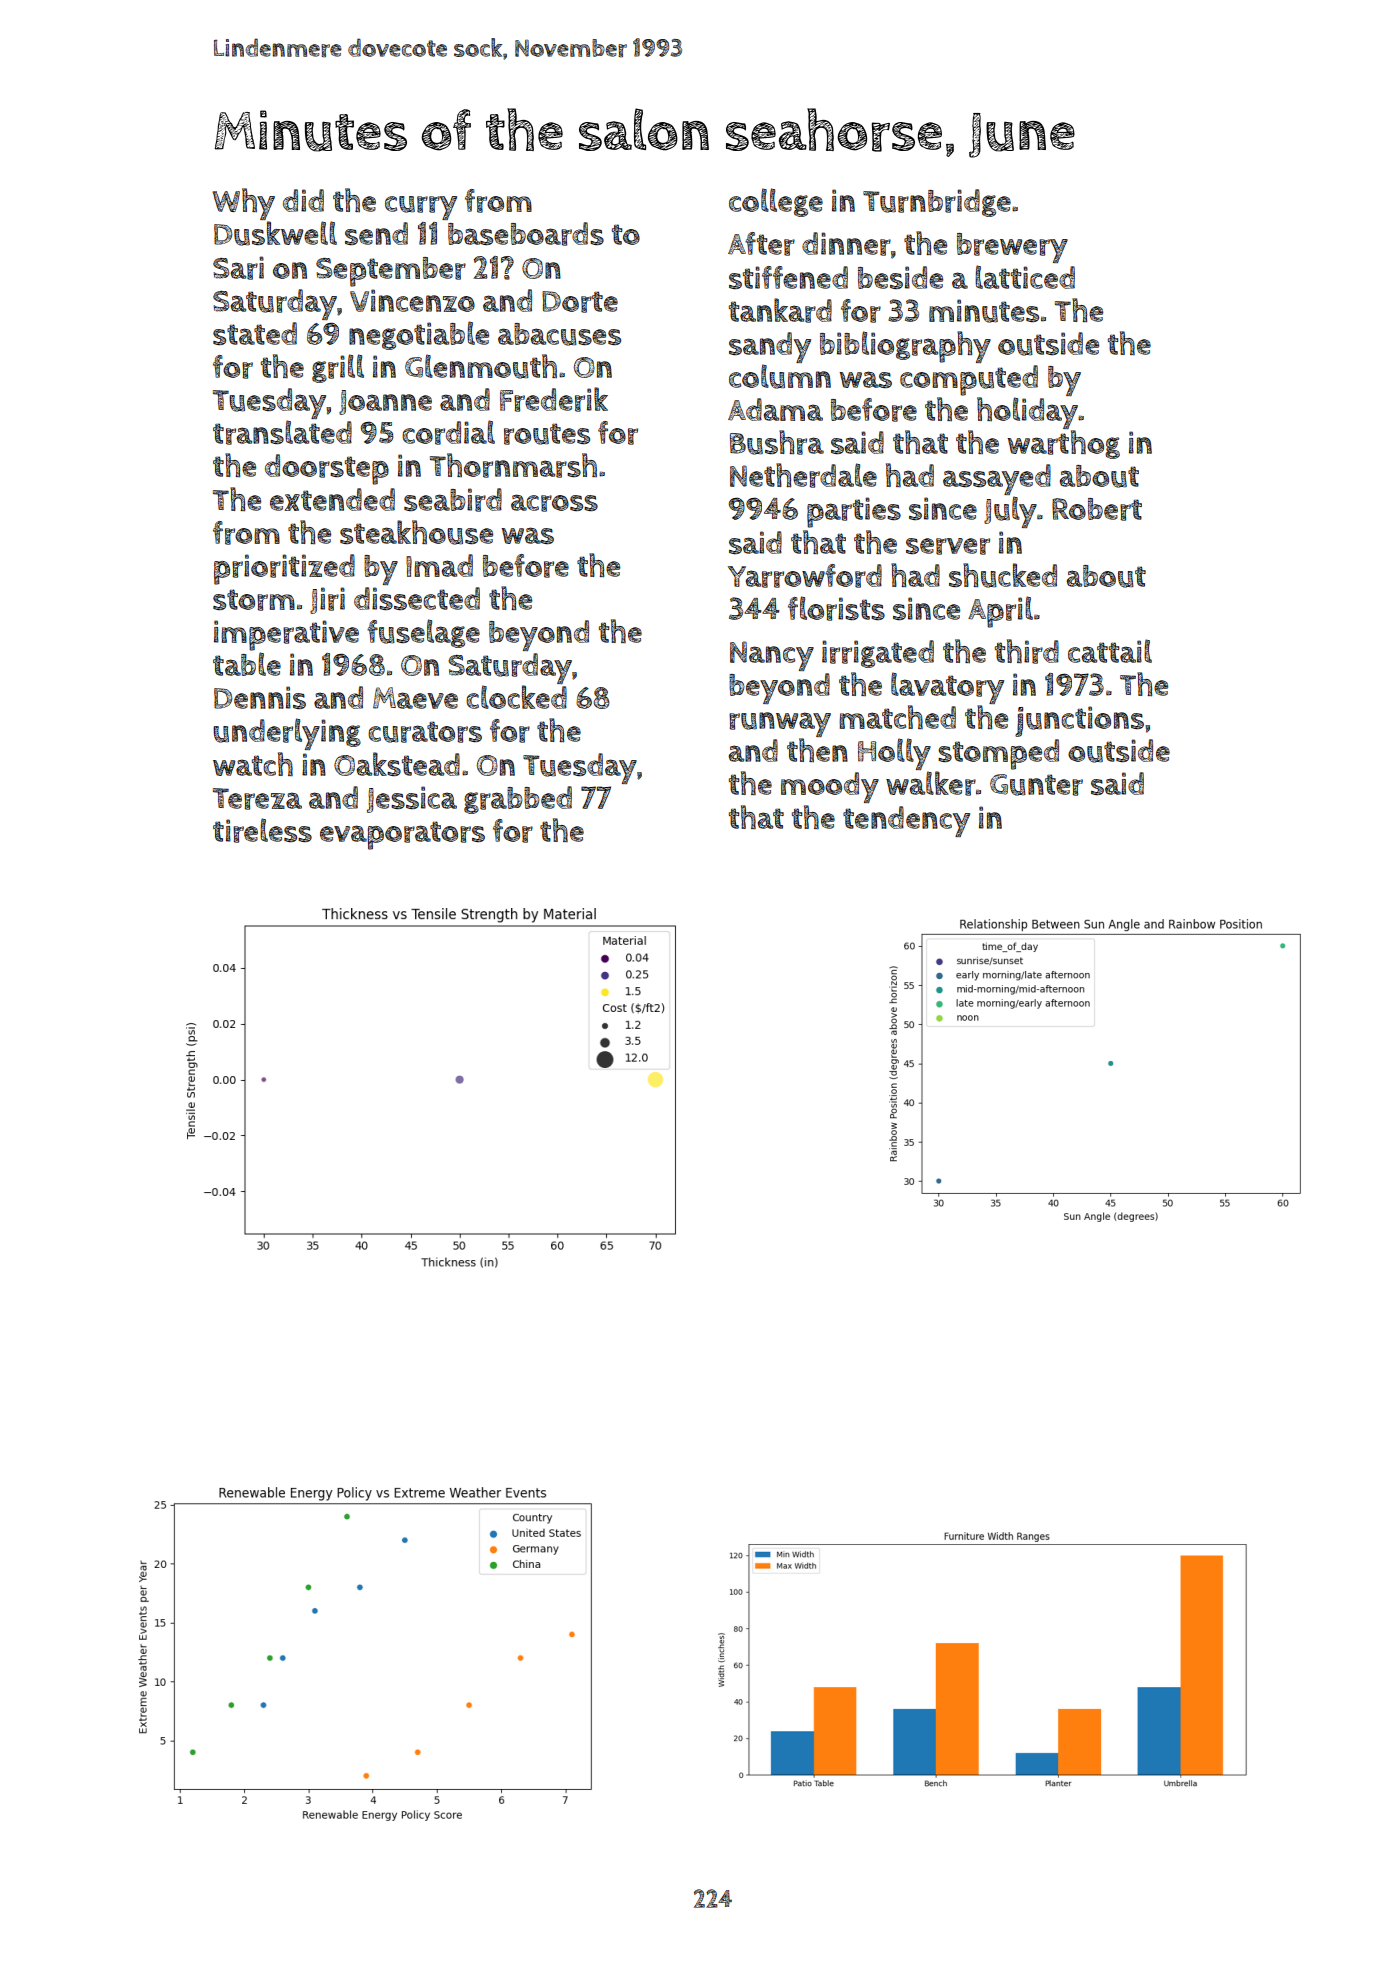  What do you see at coordinates (402, 835) in the document?
I see `evaporators` at bounding box center [402, 835].
